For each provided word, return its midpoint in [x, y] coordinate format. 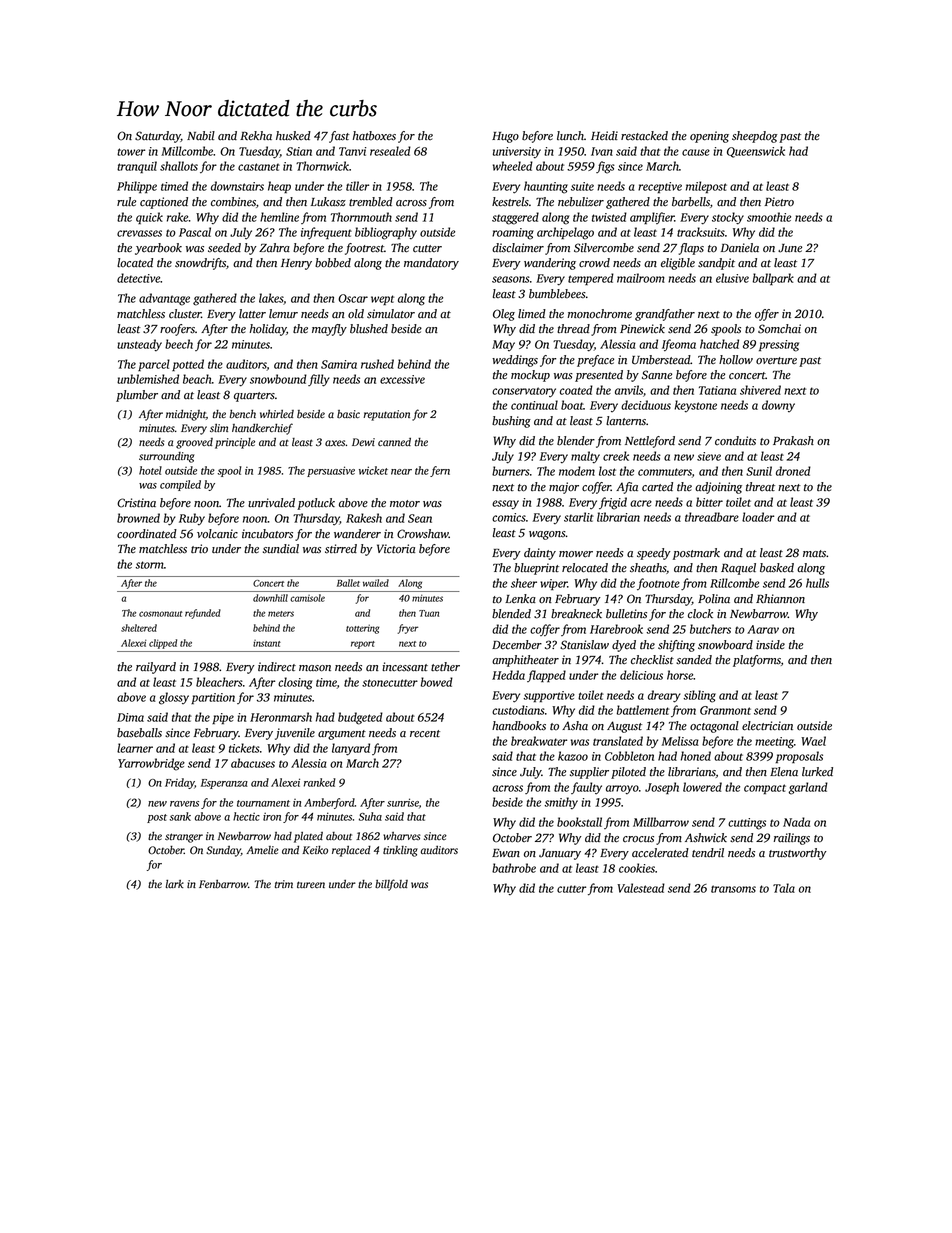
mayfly [329, 330]
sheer [524, 583]
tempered [591, 279]
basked [777, 568]
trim [284, 884]
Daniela [740, 247]
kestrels [510, 202]
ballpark [773, 279]
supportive [549, 696]
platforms [757, 661]
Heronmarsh [281, 717]
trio [199, 549]
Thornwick [322, 166]
